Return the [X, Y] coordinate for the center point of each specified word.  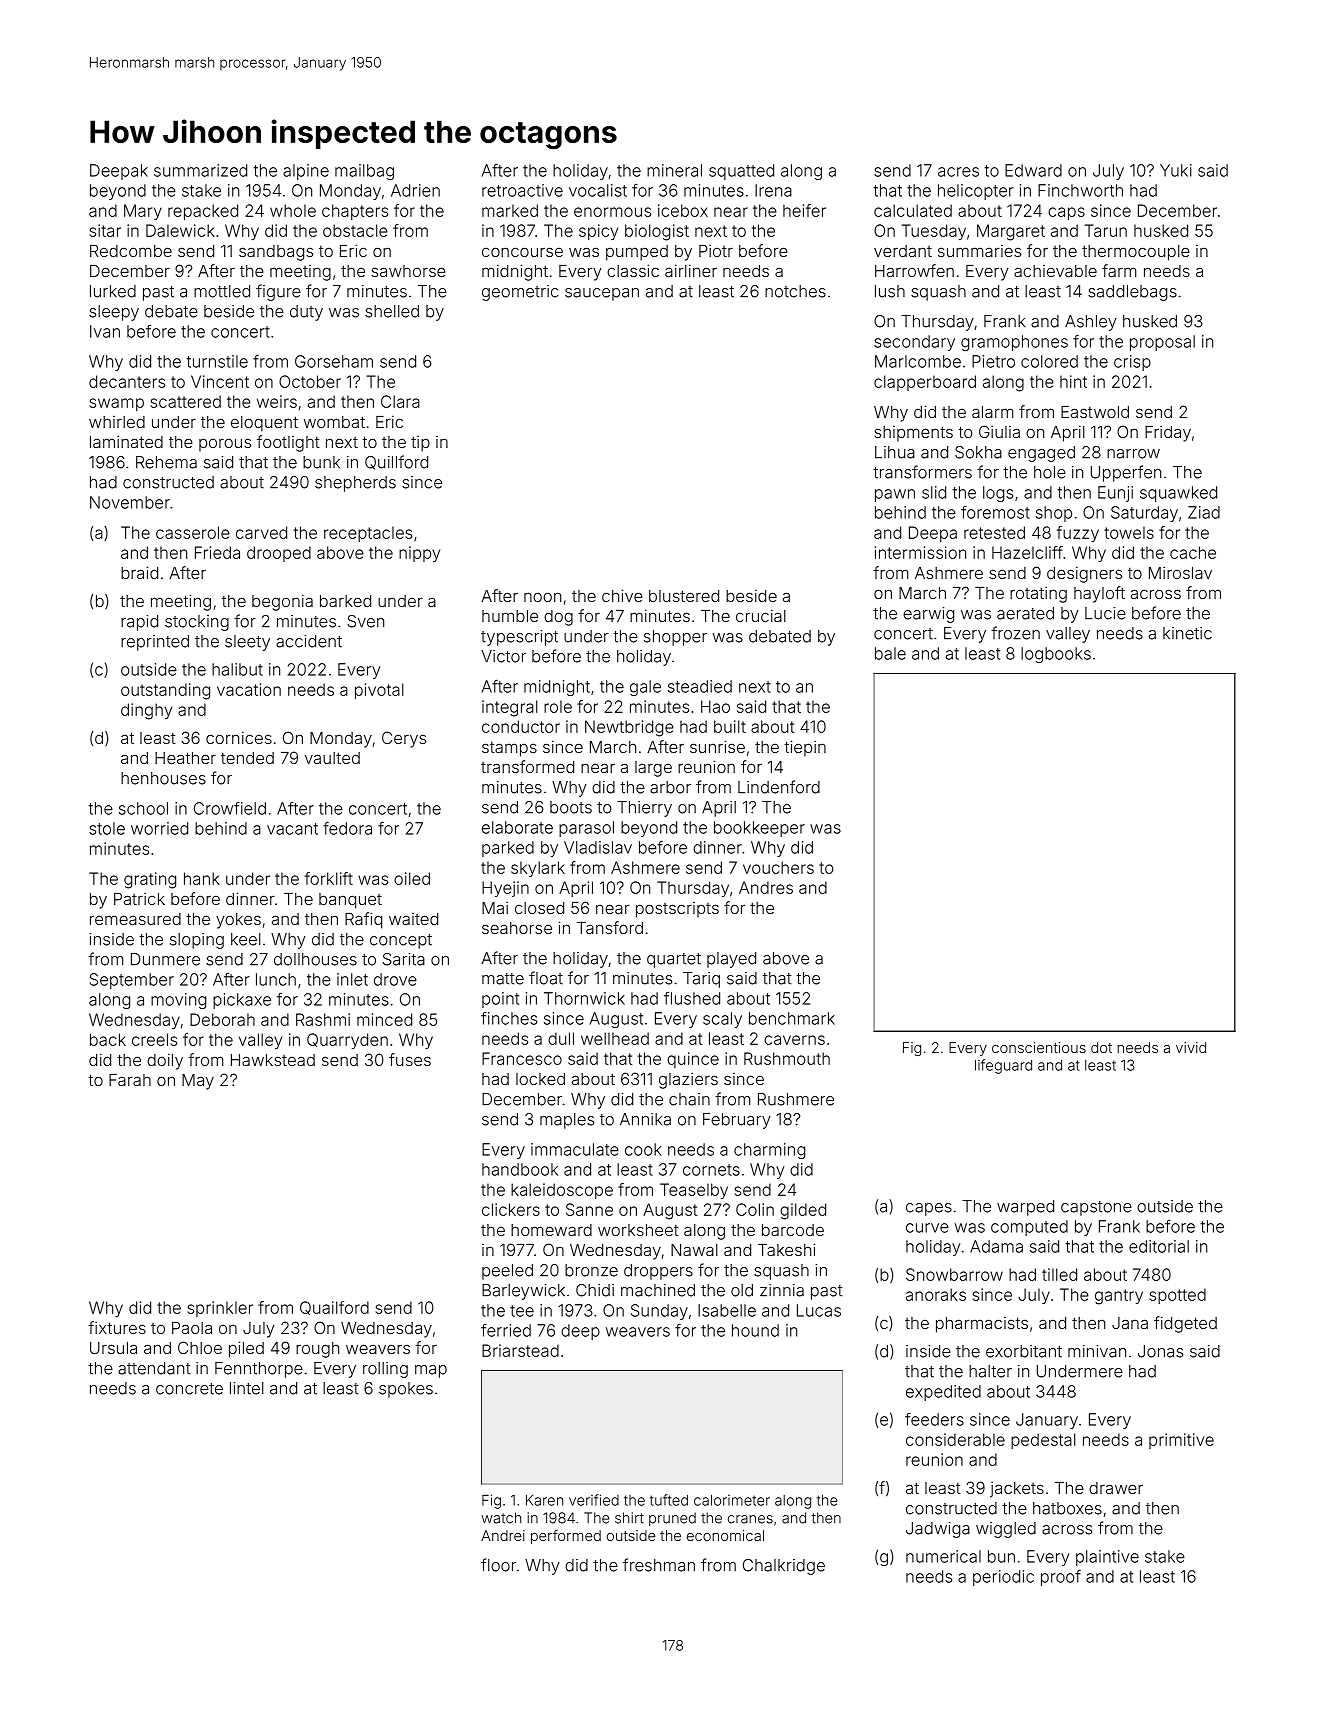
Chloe [200, 1347]
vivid [1191, 1047]
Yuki [1176, 170]
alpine [306, 172]
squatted [741, 172]
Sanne [589, 1209]
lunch [276, 979]
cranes [750, 1519]
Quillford [396, 462]
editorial [1159, 1246]
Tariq [701, 980]
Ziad [1204, 512]
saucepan [602, 294]
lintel [247, 1388]
